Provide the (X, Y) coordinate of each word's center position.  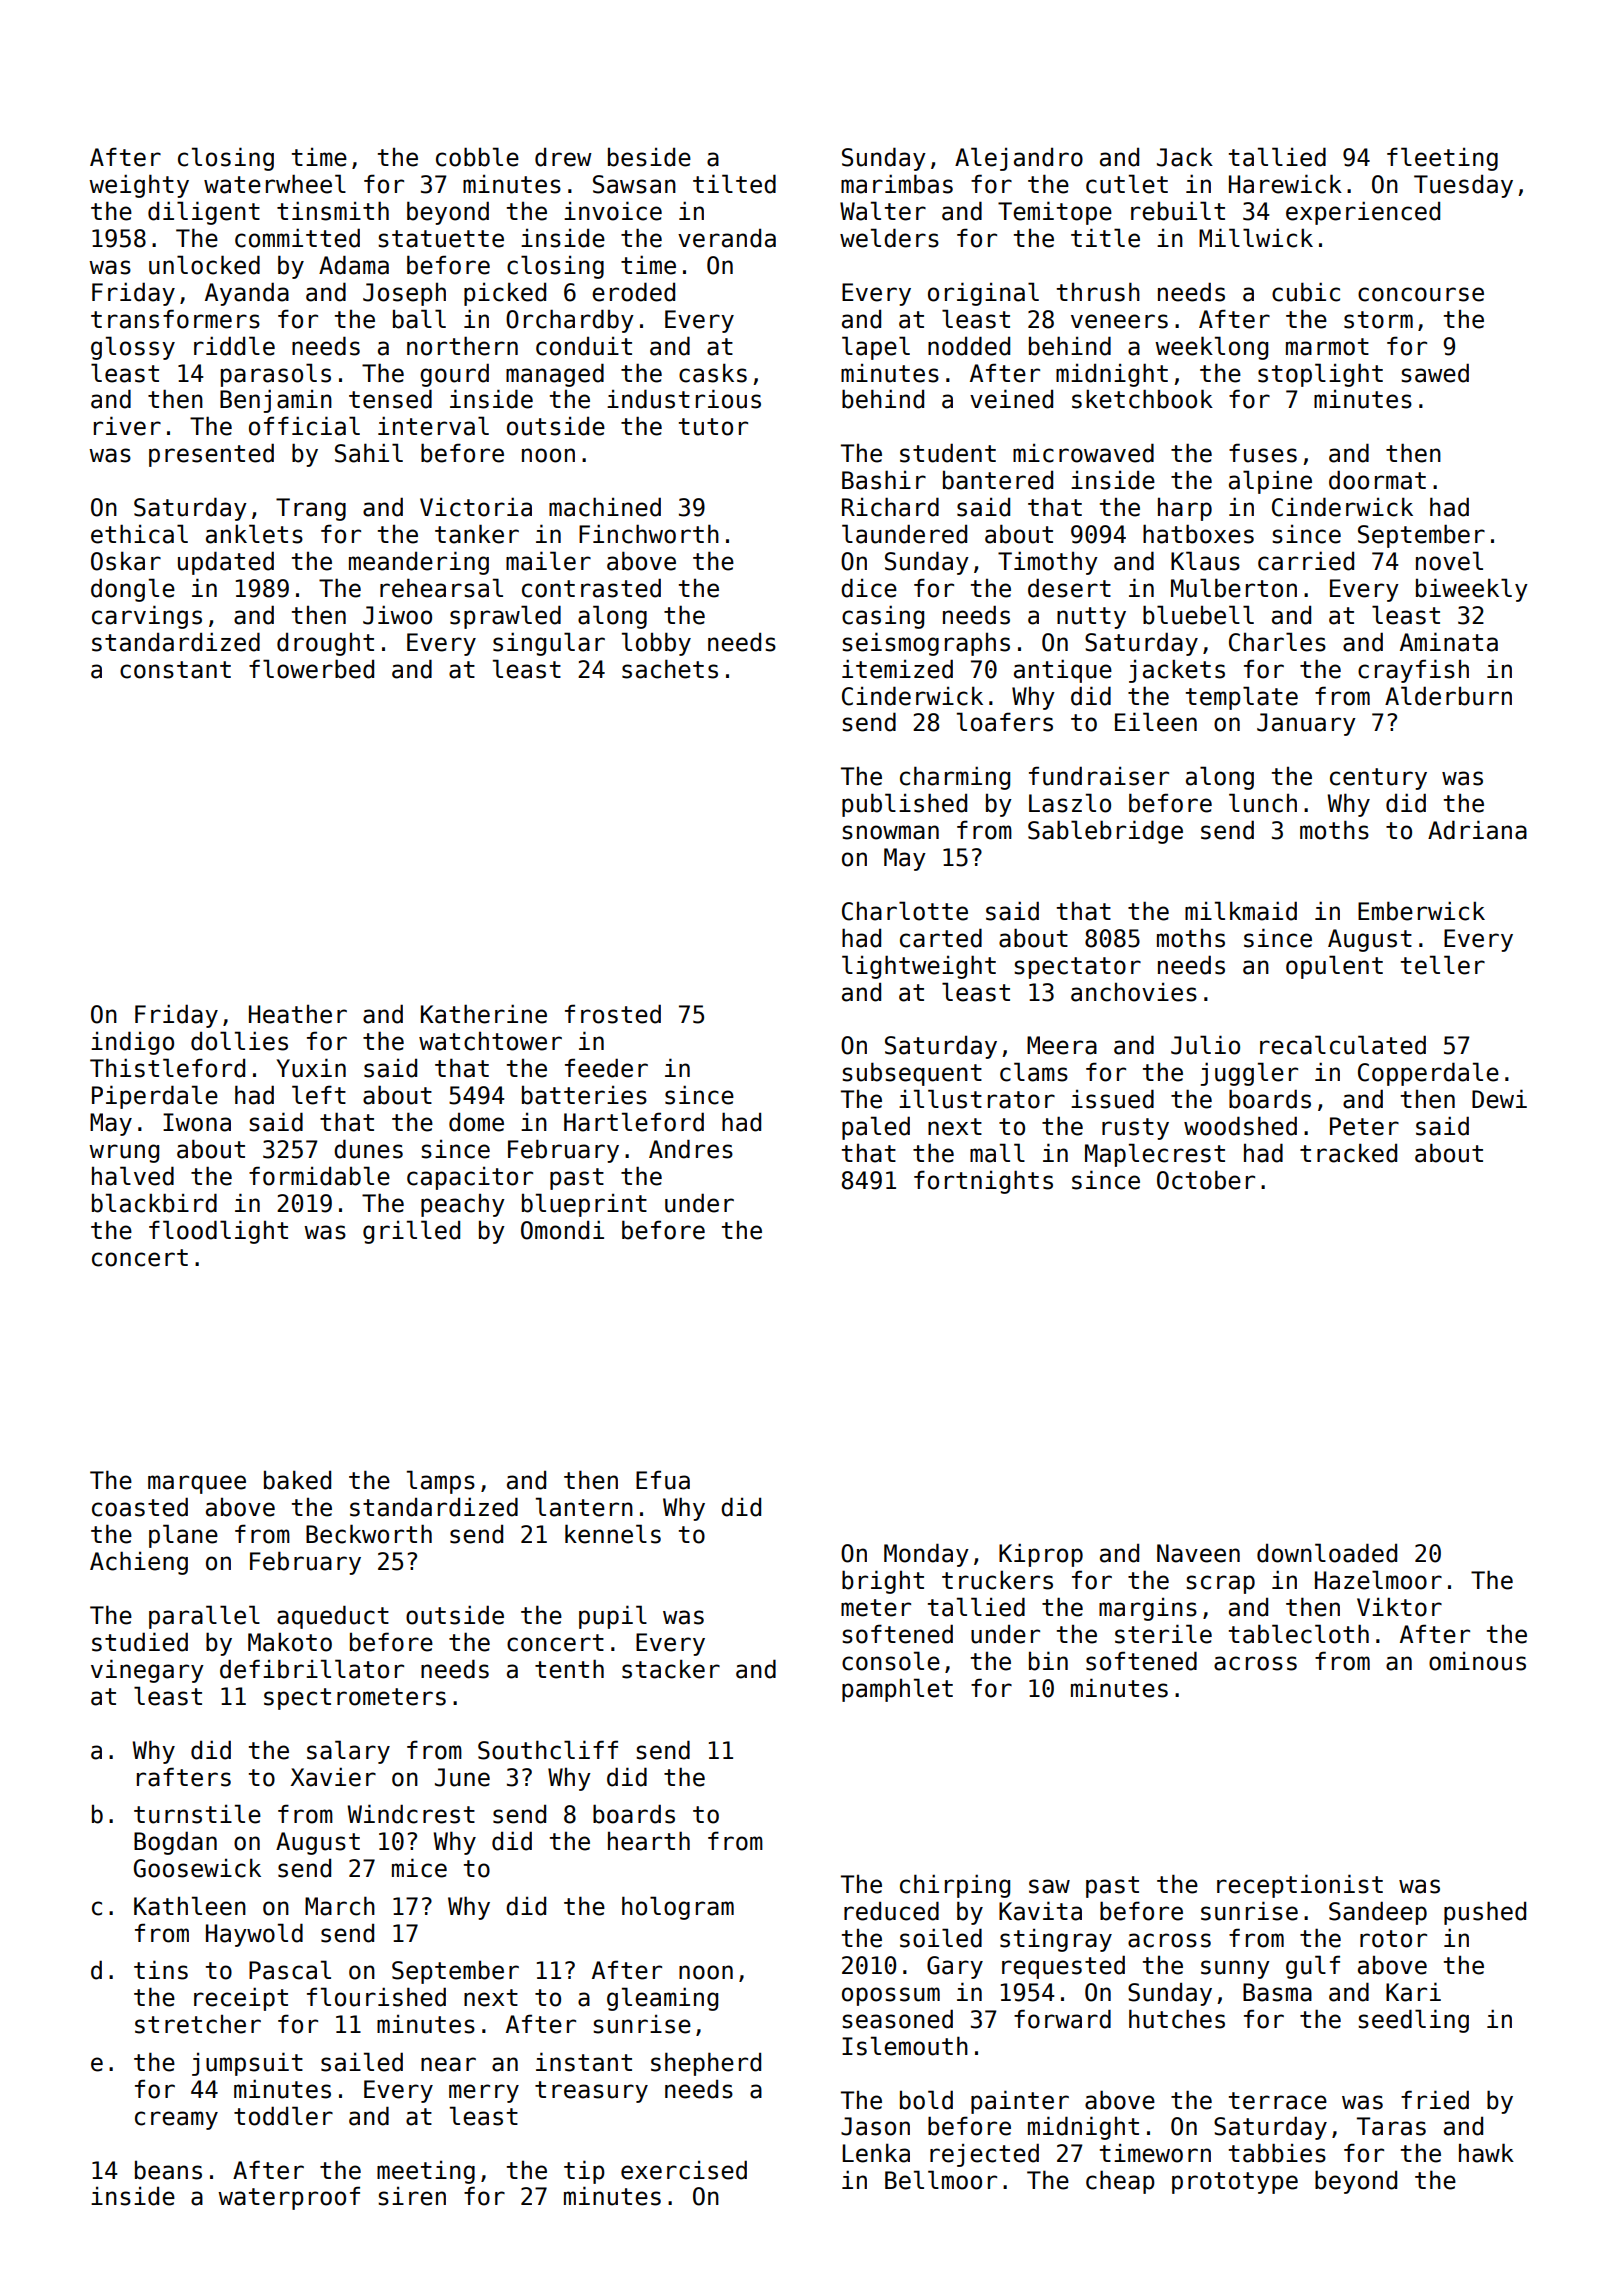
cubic (1306, 292)
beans (168, 2170)
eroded (633, 292)
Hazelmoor (1378, 1580)
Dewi (1499, 1099)
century (1378, 779)
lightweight (919, 967)
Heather (298, 1014)
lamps (441, 1482)
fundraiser (1099, 776)
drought (325, 644)
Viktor (1399, 1607)
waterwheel (275, 184)
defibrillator (312, 1669)
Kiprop (1041, 1555)
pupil (613, 1617)
